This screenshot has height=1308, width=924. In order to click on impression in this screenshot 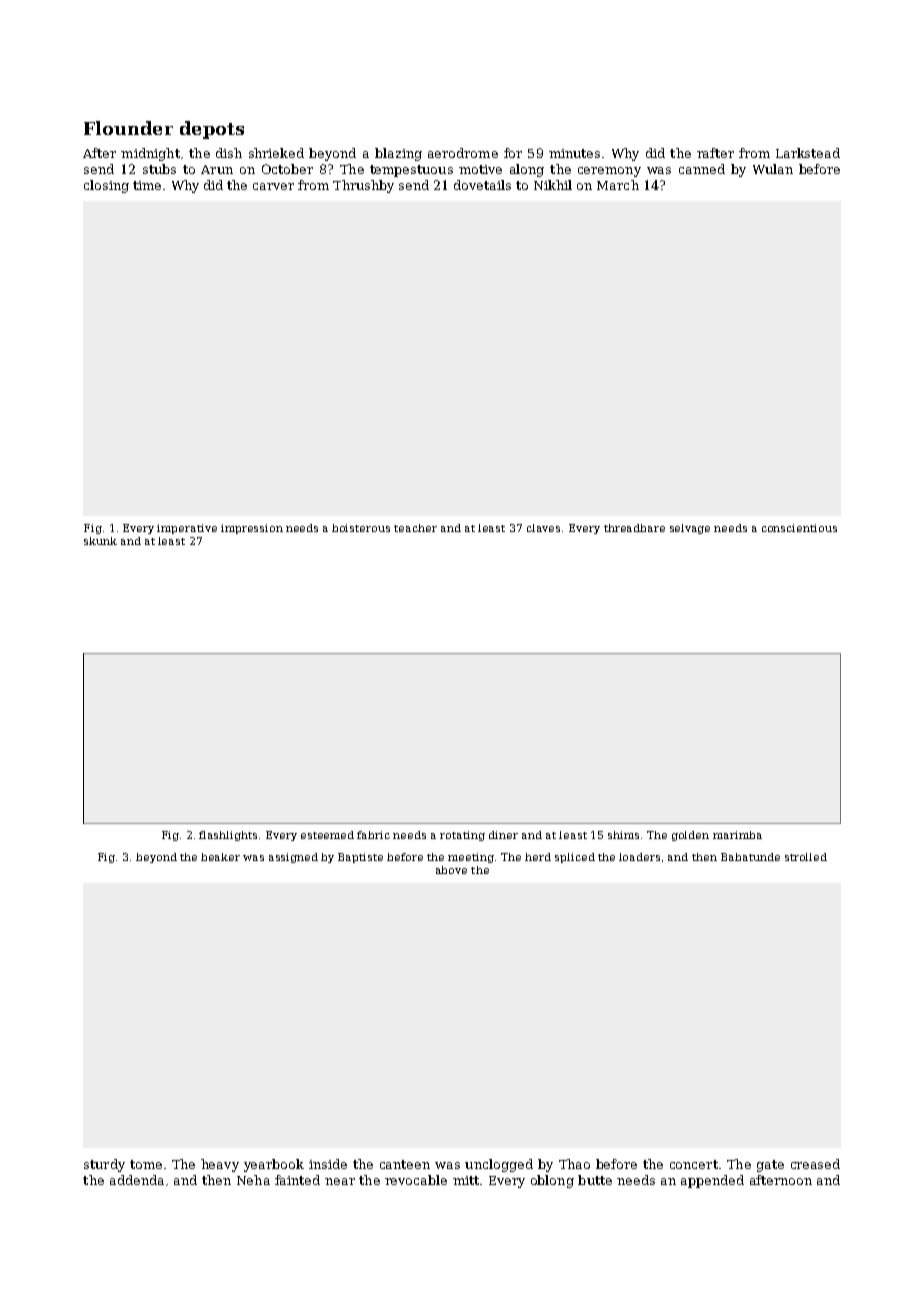, I will do `click(252, 529)`.
